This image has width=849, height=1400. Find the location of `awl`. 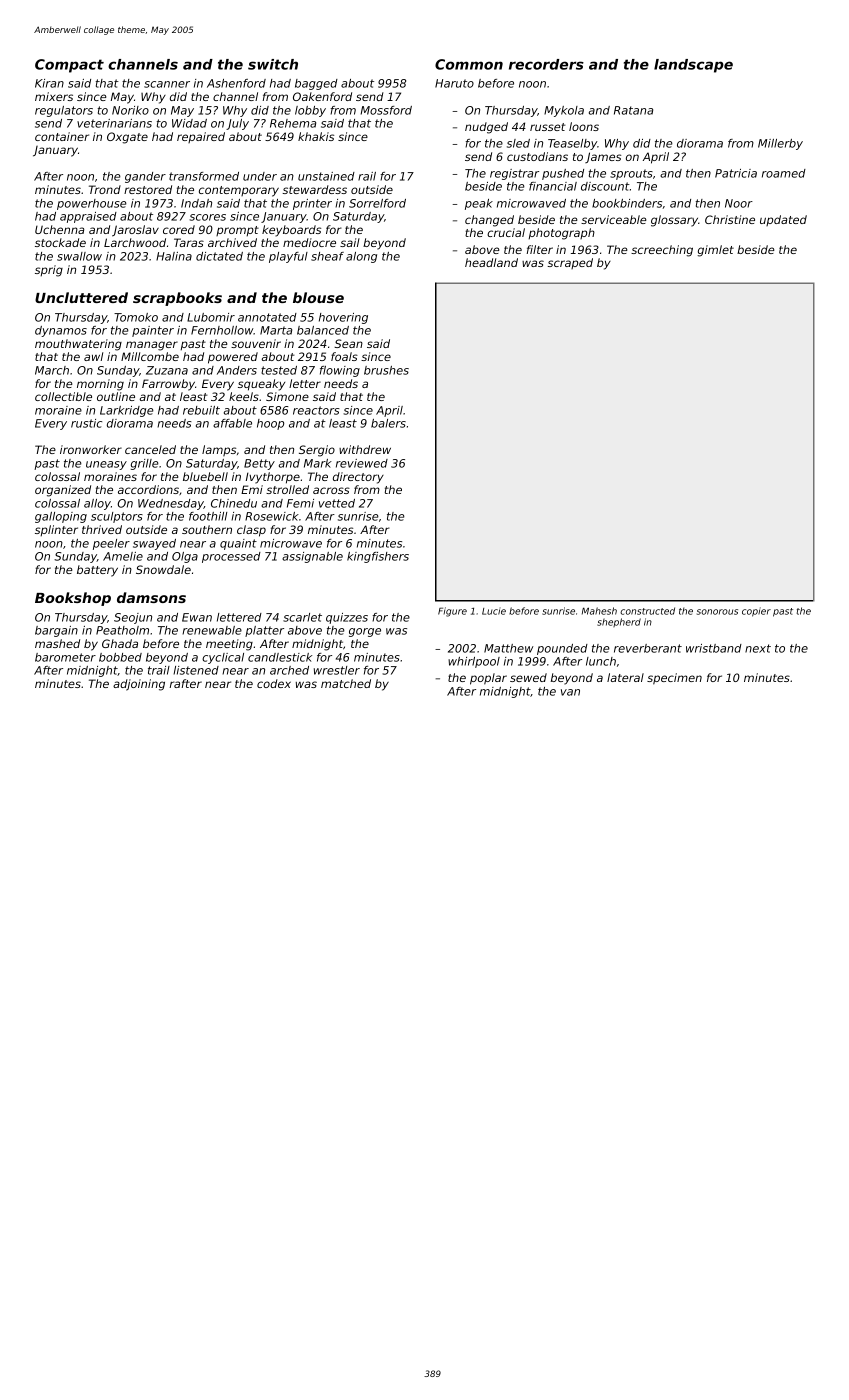

awl is located at coordinates (93, 356).
